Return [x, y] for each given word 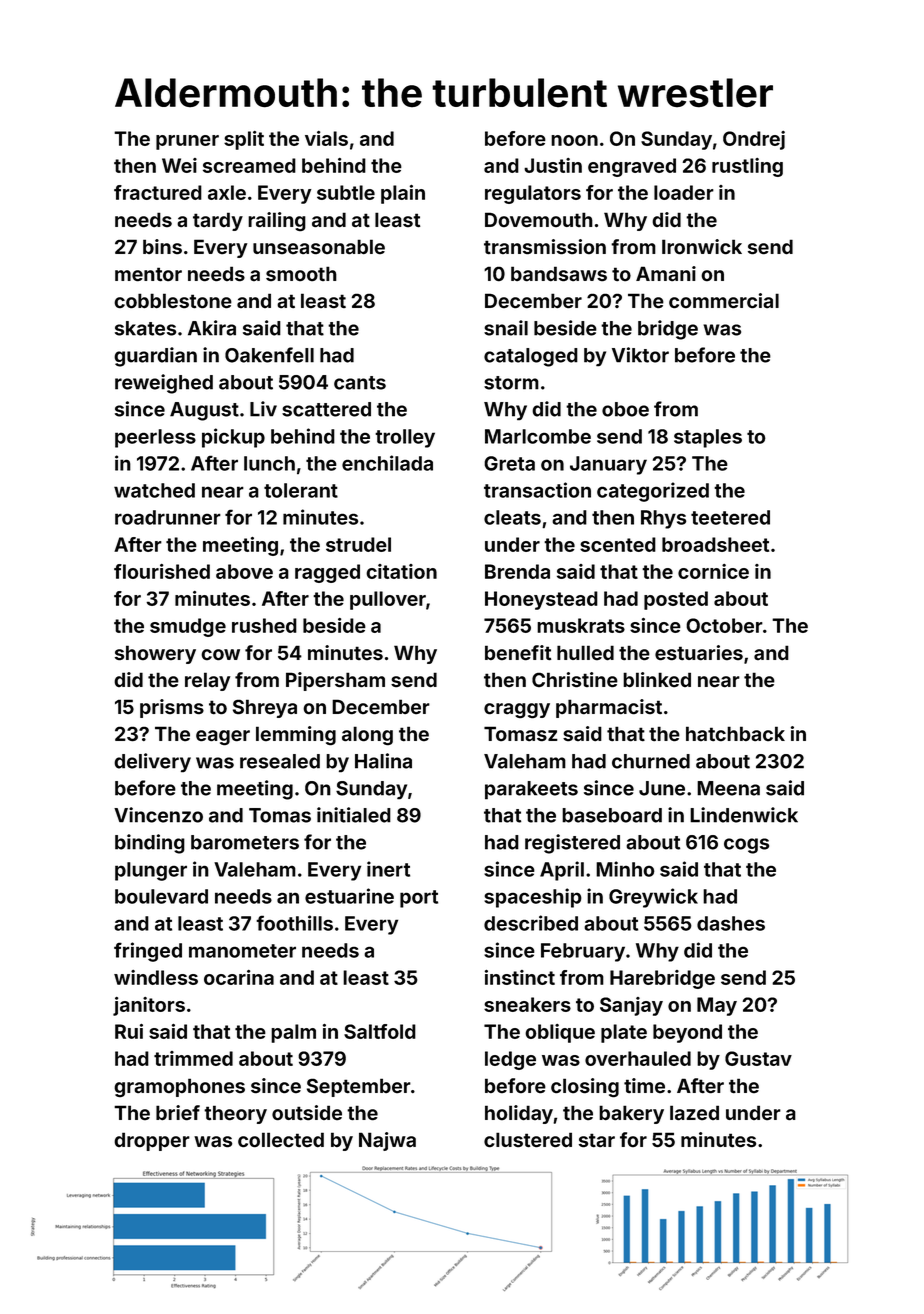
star [597, 1140]
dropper [152, 1141]
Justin [553, 165]
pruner [187, 142]
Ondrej [754, 140]
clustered [528, 1140]
